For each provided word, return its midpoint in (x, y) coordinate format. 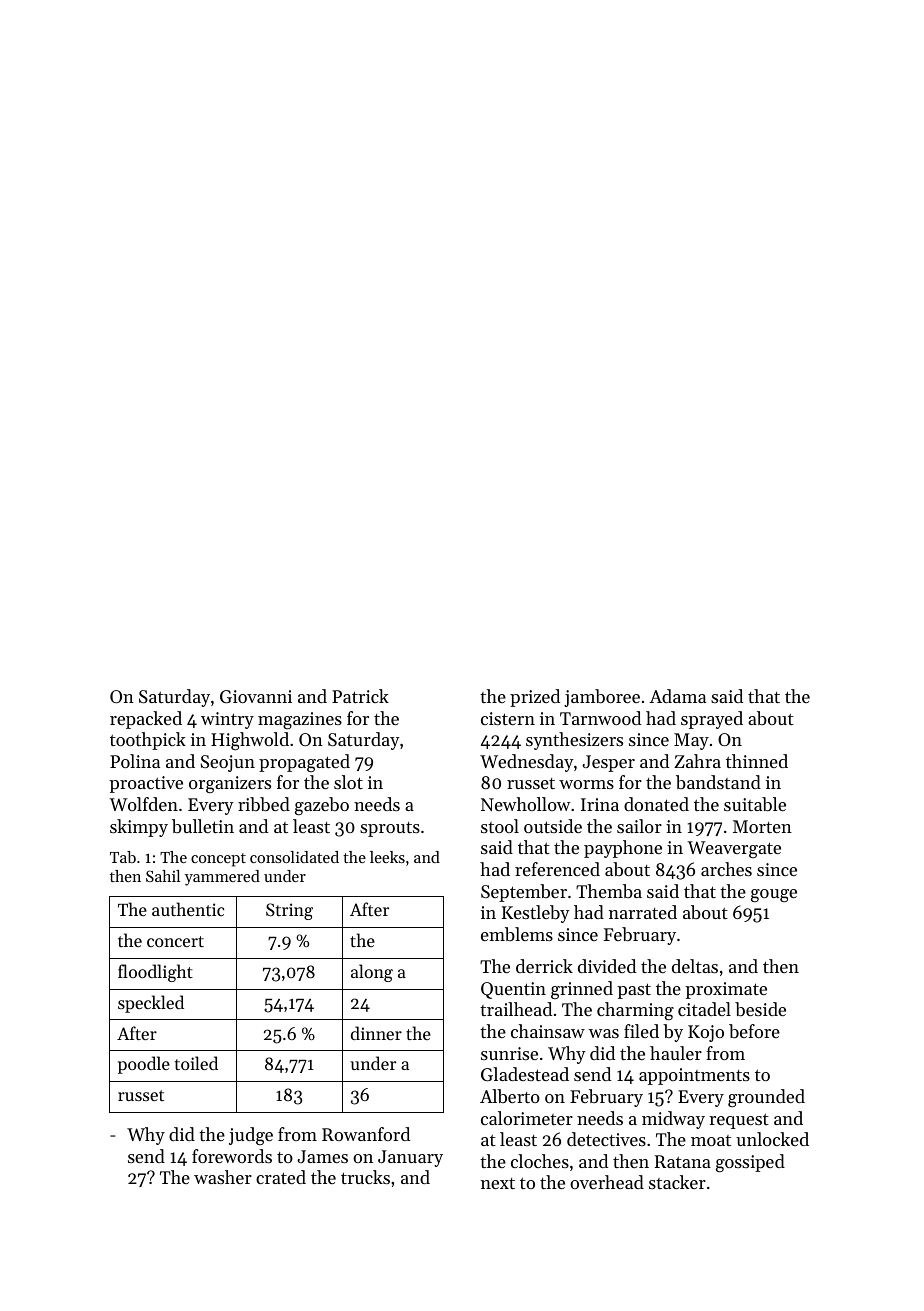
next (498, 1183)
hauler (676, 1053)
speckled (151, 1004)
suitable (755, 804)
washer (223, 1177)
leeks (387, 857)
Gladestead (525, 1074)
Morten (762, 826)
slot (348, 782)
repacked (146, 720)
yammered (222, 878)
